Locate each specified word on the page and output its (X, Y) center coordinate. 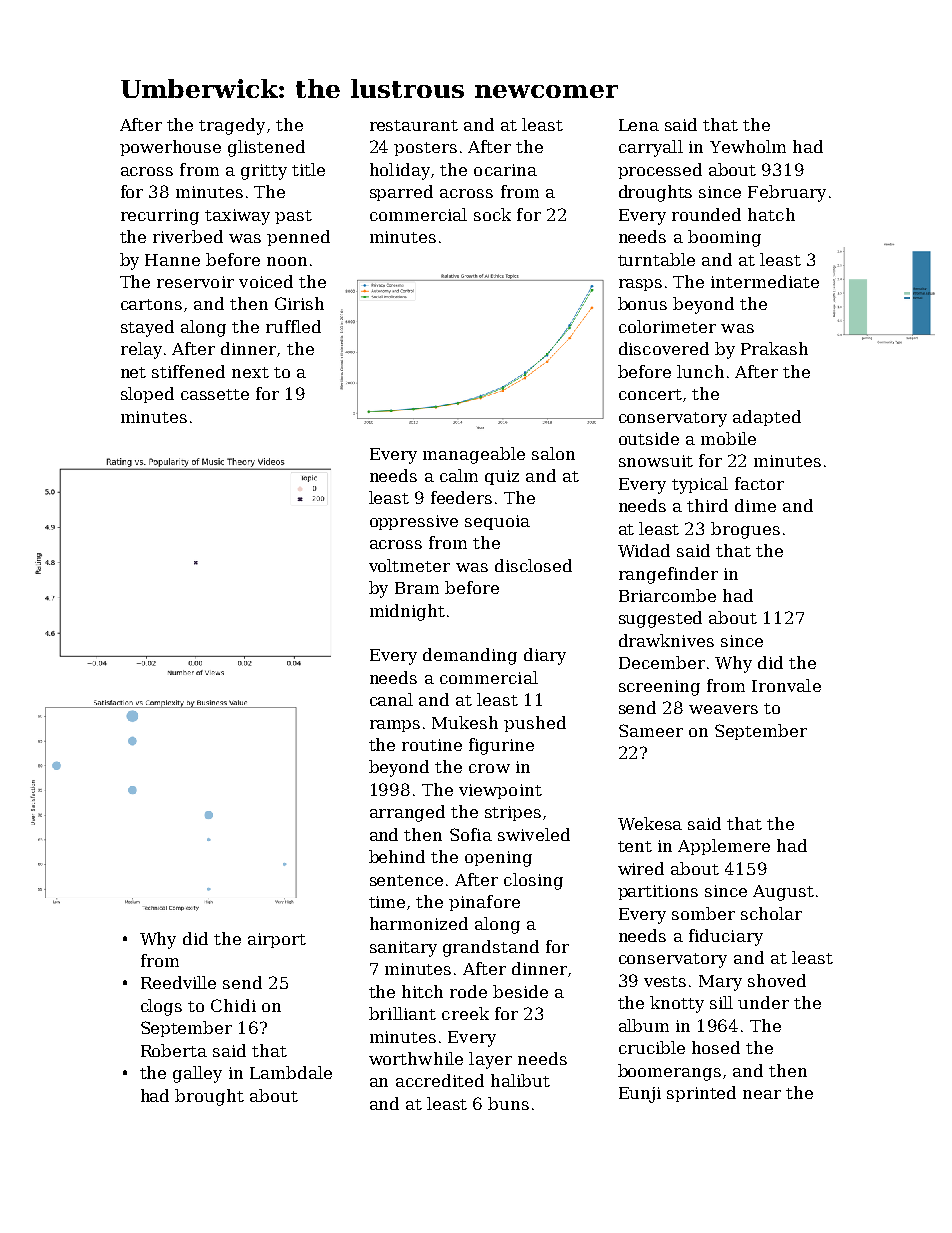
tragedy (232, 126)
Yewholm (748, 146)
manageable (474, 455)
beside (520, 991)
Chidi (233, 1005)
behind (397, 856)
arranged (407, 813)
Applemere (724, 847)
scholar (771, 913)
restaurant (414, 125)
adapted (767, 418)
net (133, 372)
